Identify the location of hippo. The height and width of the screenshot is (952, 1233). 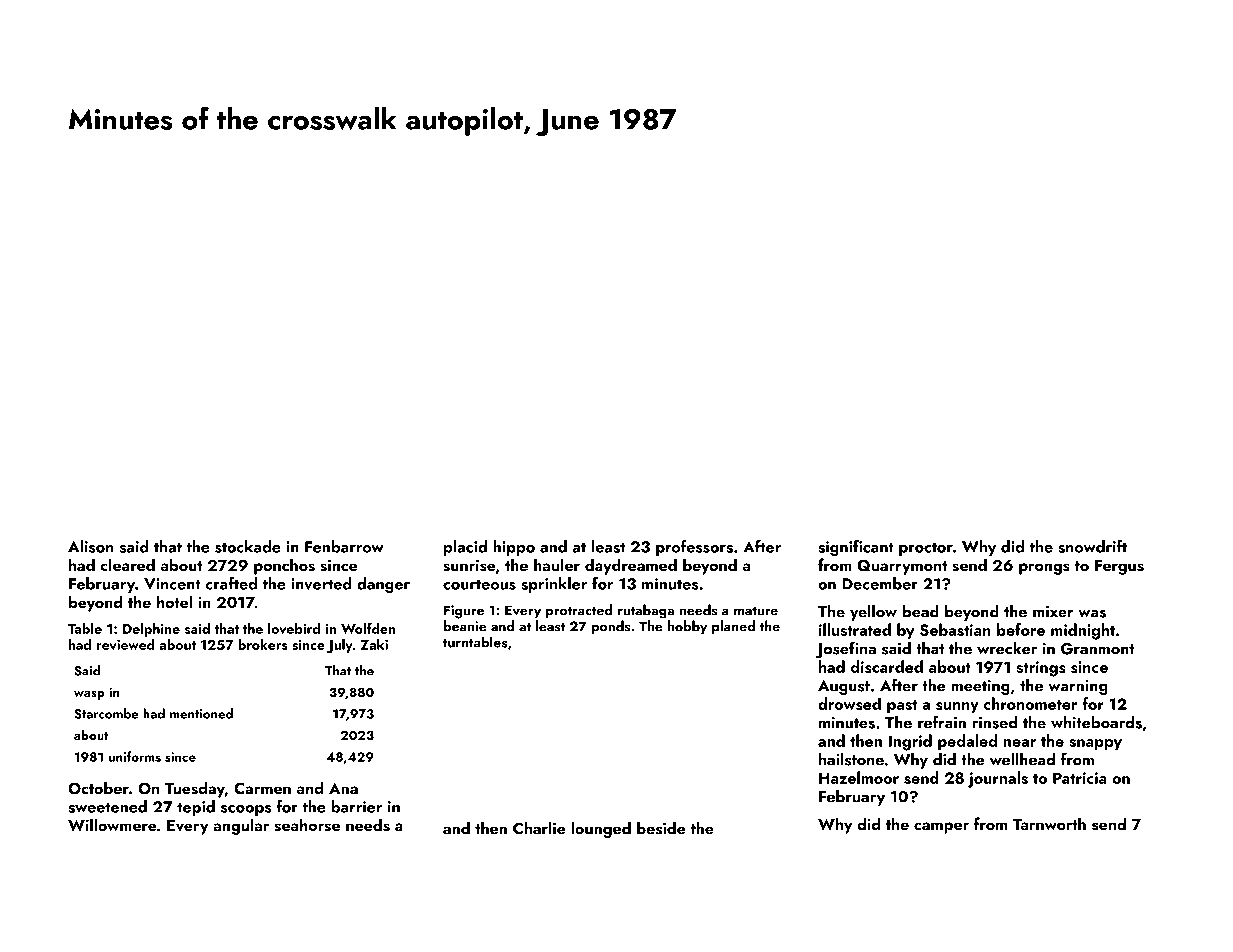
(514, 548).
